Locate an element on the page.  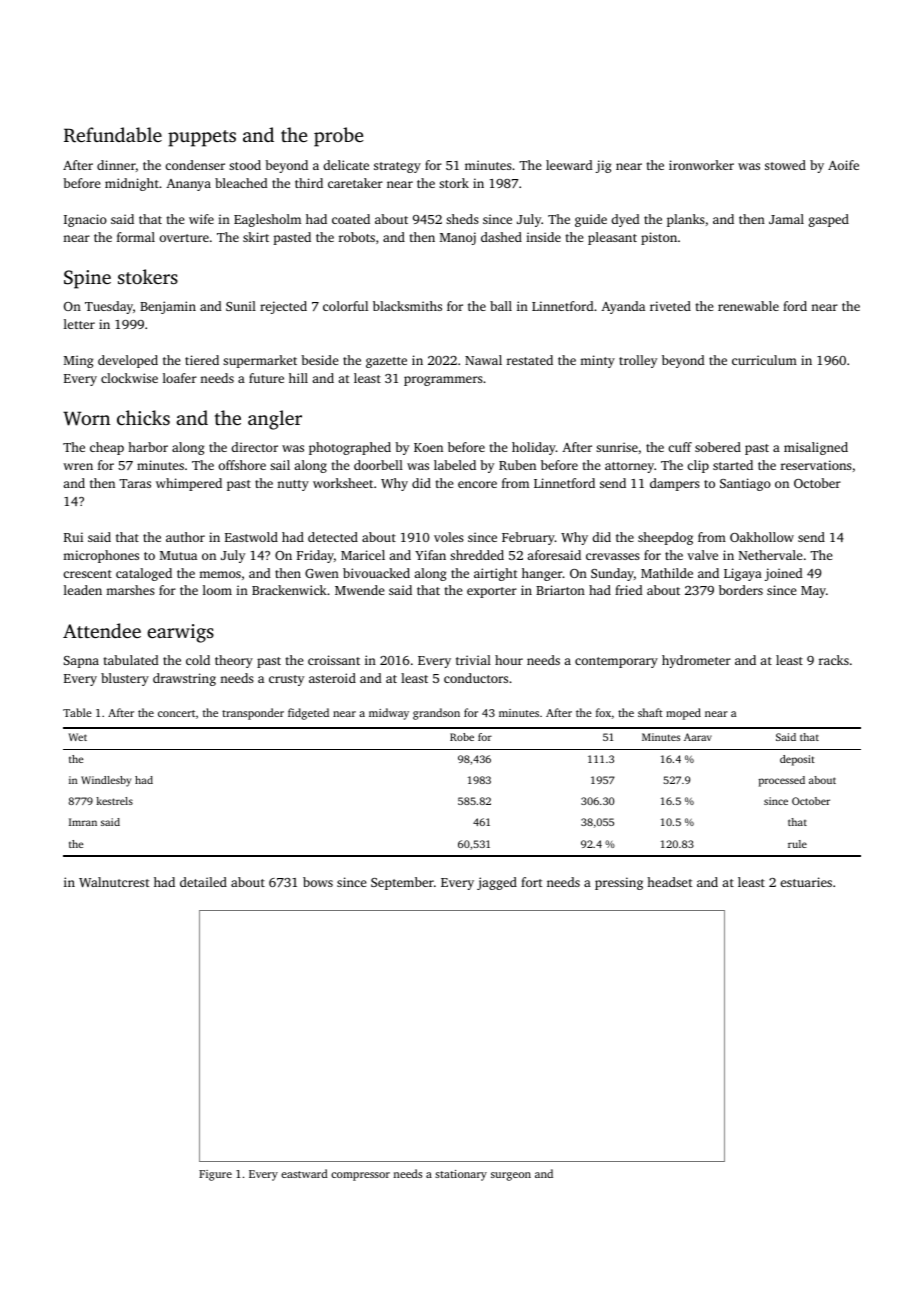
racks is located at coordinates (834, 660).
